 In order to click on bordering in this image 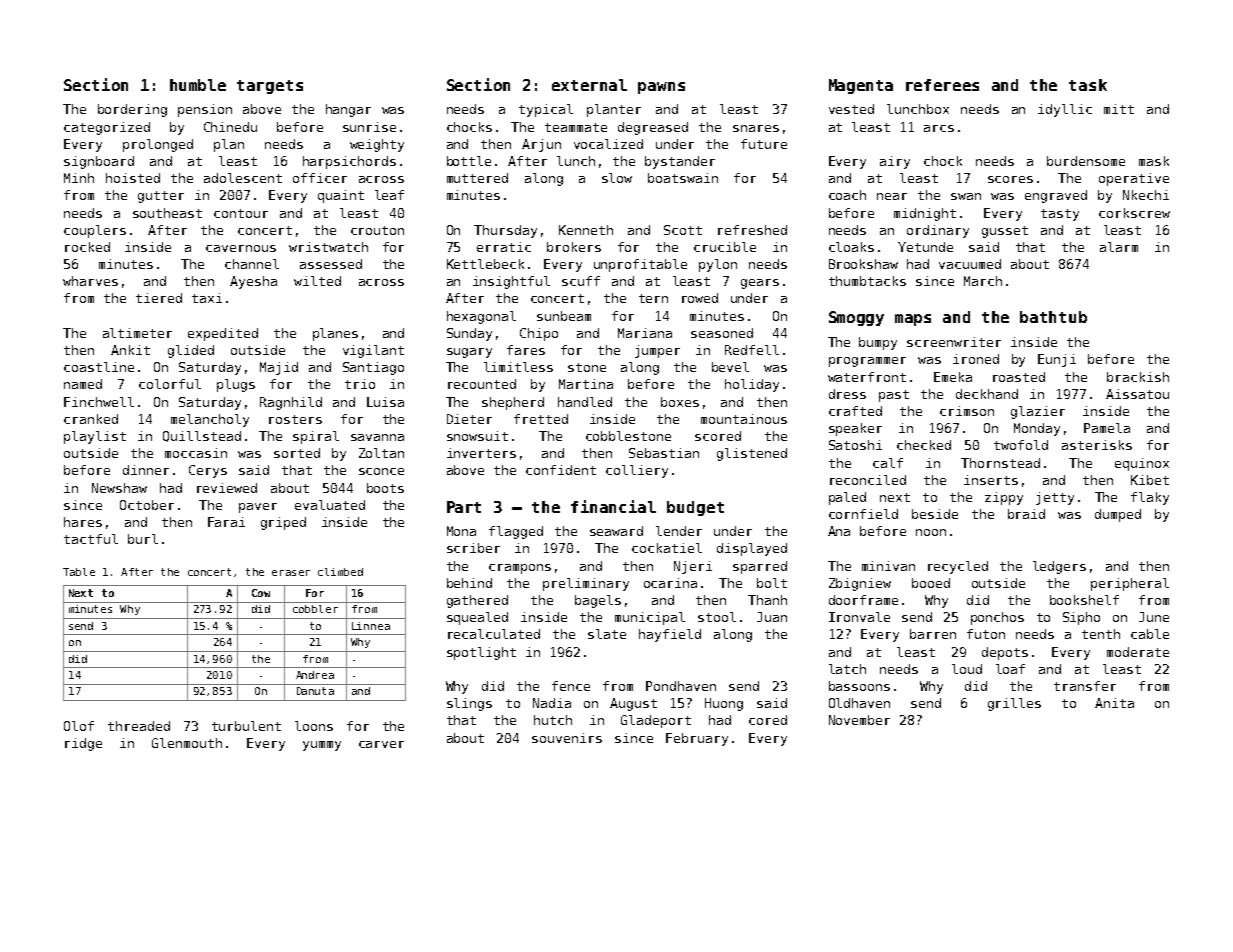, I will do `click(132, 110)`.
